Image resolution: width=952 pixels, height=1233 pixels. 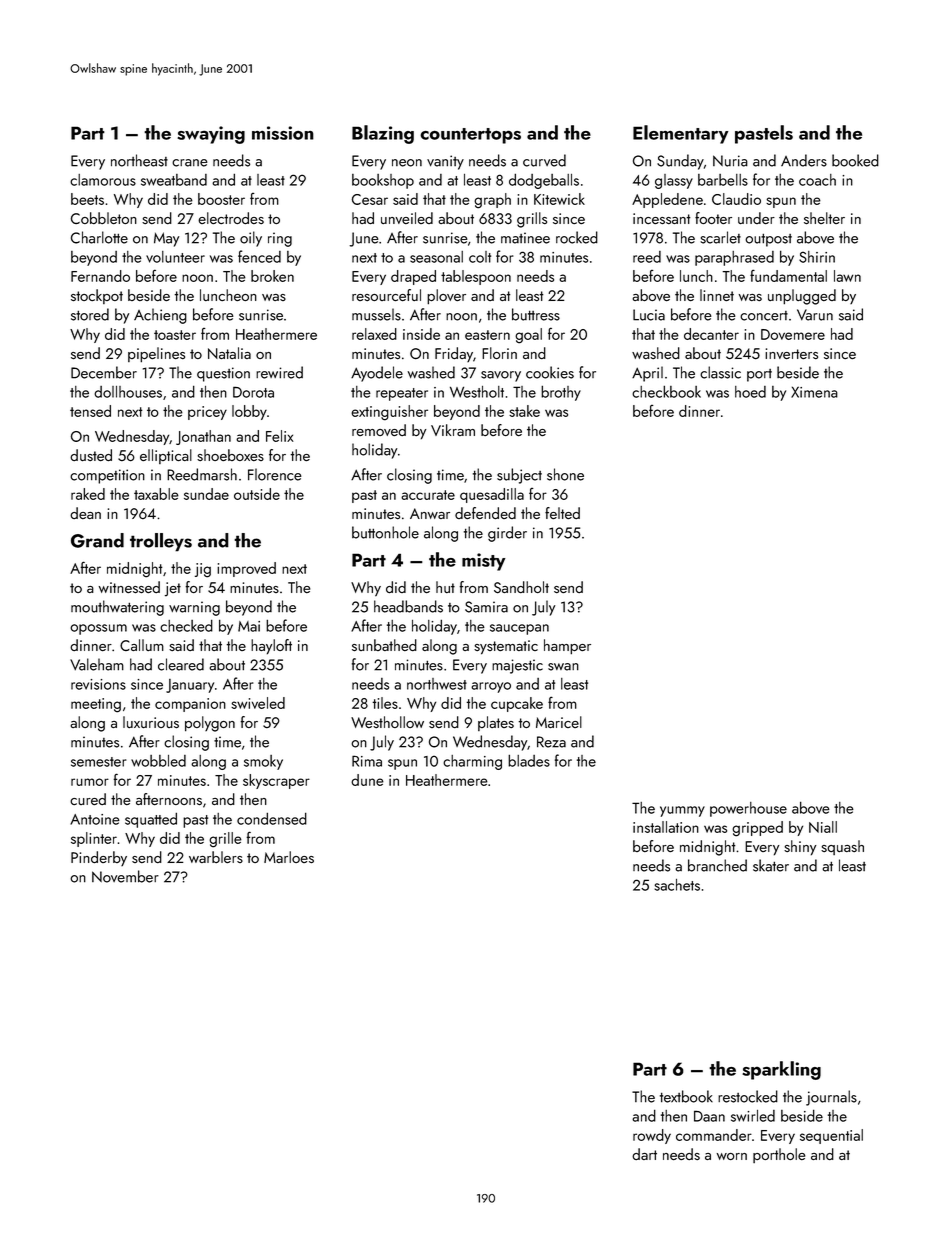 What do you see at coordinates (506, 647) in the screenshot?
I see `systematic` at bounding box center [506, 647].
